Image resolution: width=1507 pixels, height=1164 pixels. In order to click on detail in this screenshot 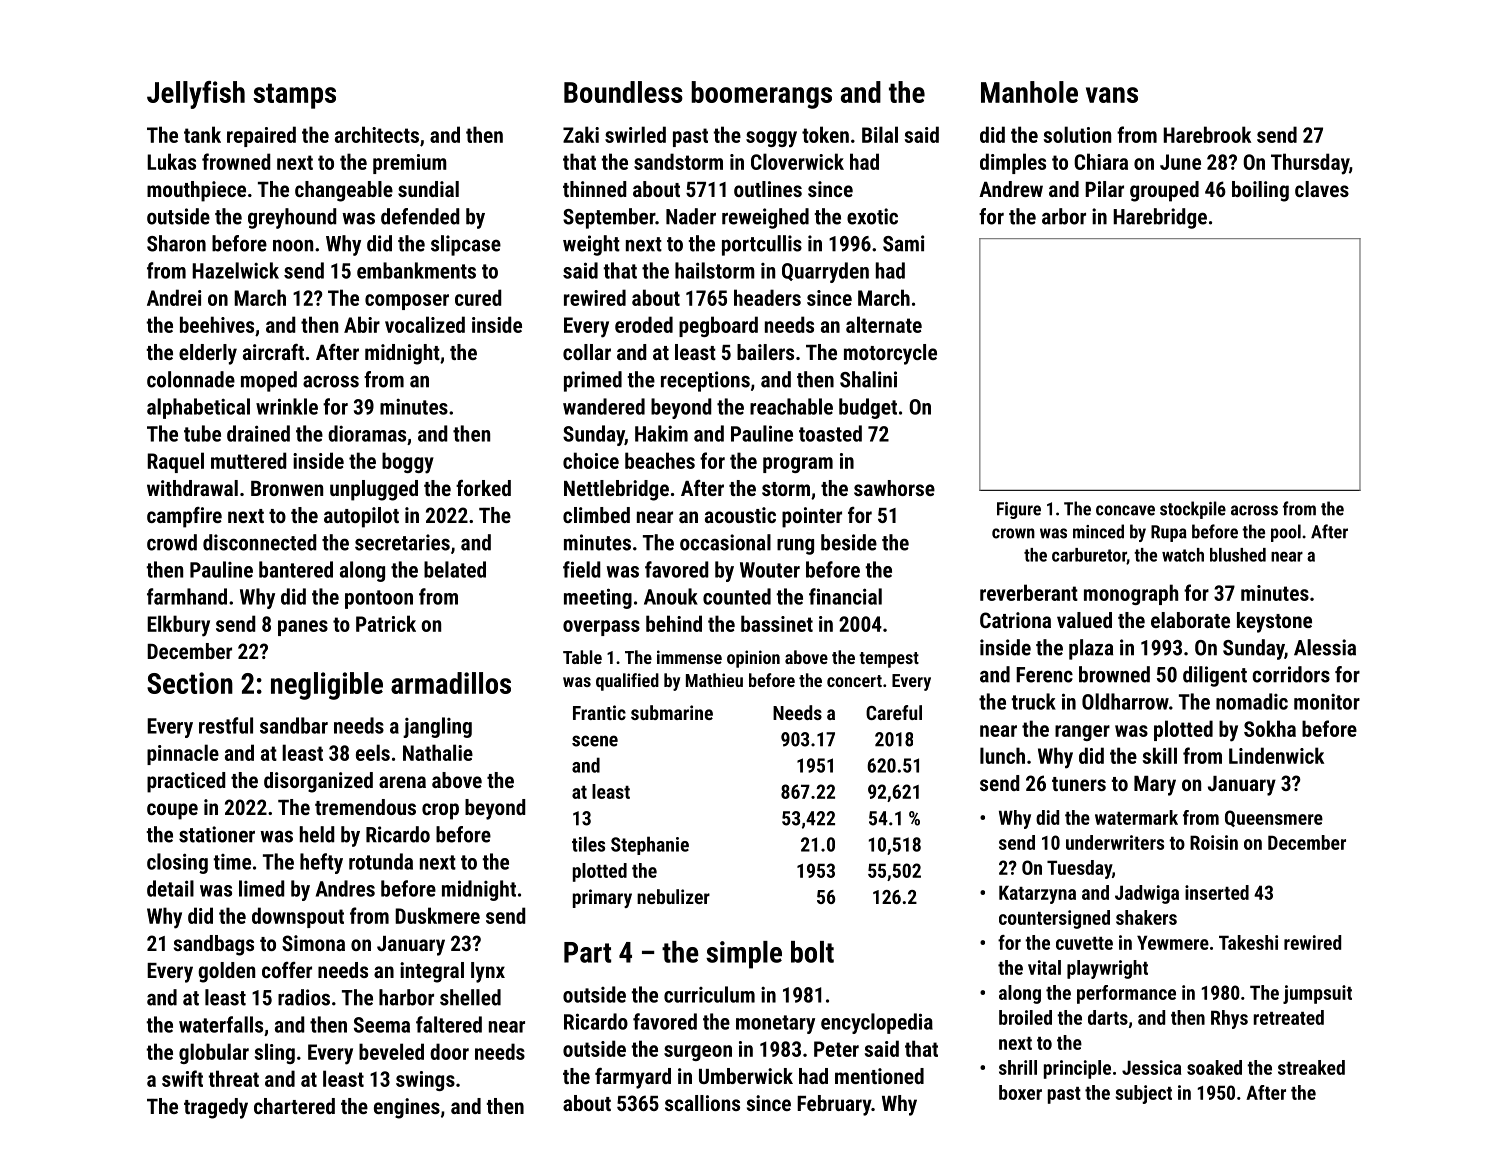, I will do `click(170, 888)`.
